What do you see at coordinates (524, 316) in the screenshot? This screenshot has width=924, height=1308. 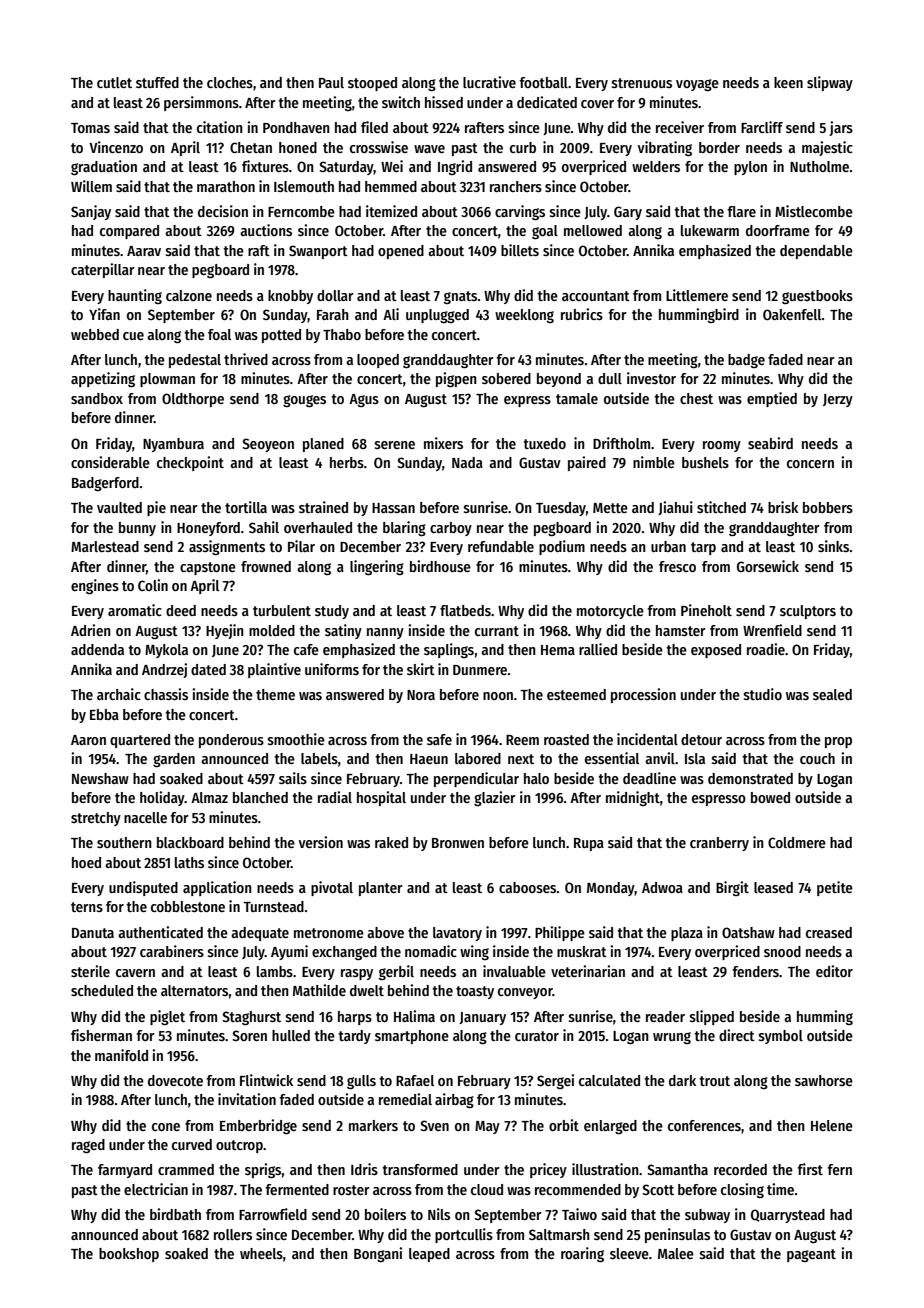 I see `weeklong` at bounding box center [524, 316].
